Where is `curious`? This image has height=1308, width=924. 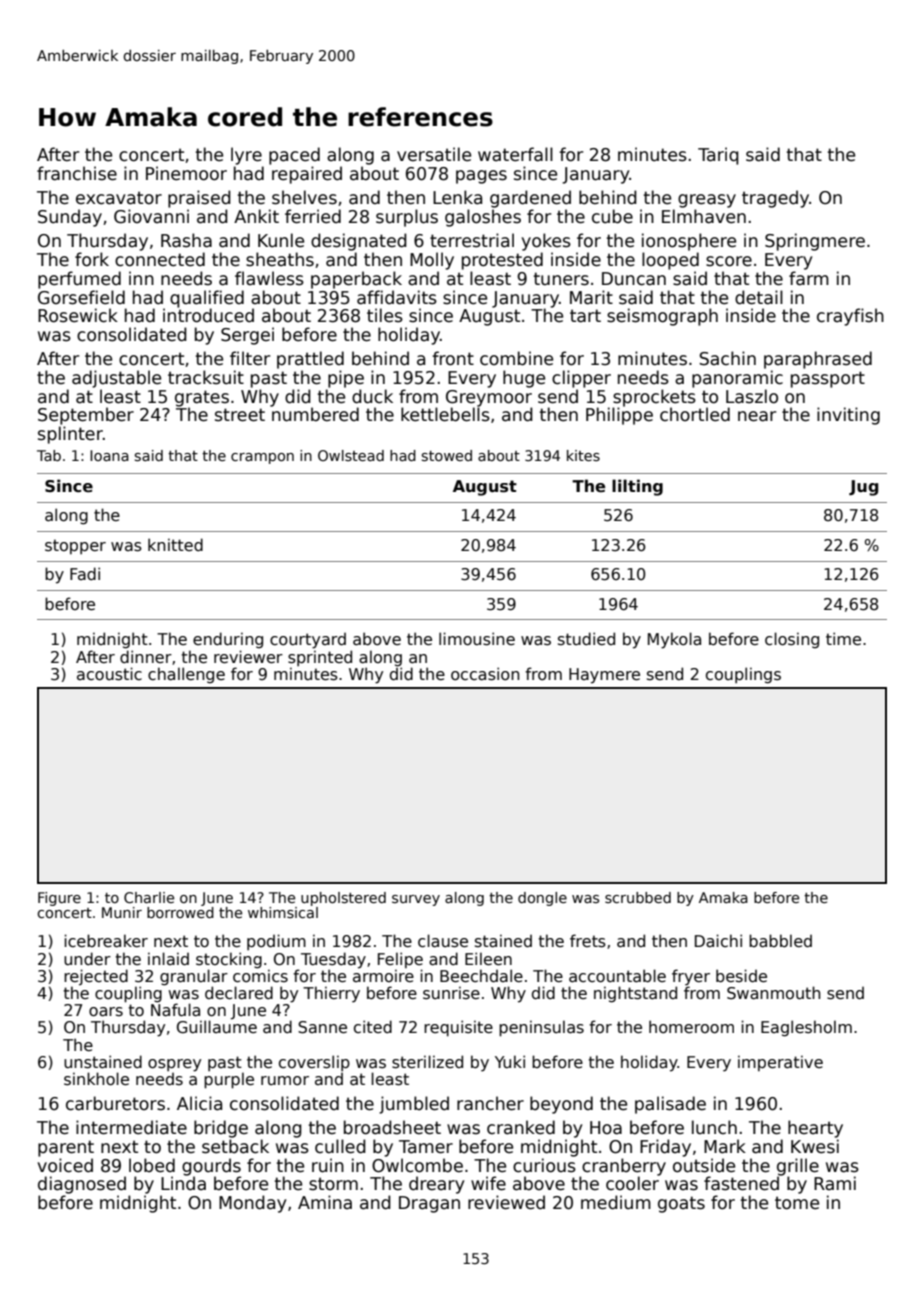
curious is located at coordinates (544, 1165).
